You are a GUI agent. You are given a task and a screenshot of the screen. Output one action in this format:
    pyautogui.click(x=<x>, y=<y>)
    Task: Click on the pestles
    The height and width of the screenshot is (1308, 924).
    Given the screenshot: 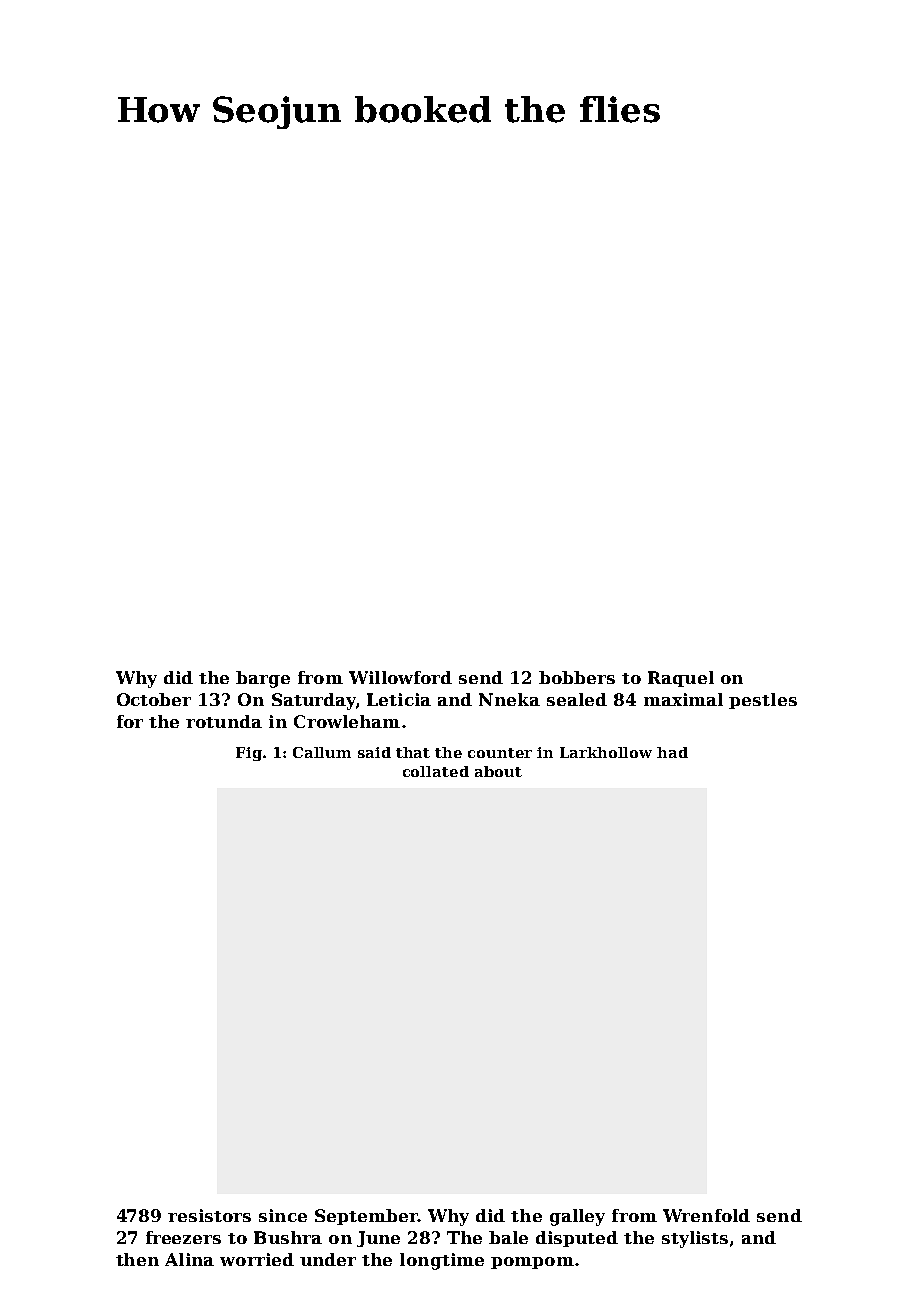 What is the action you would take?
    pyautogui.click(x=763, y=701)
